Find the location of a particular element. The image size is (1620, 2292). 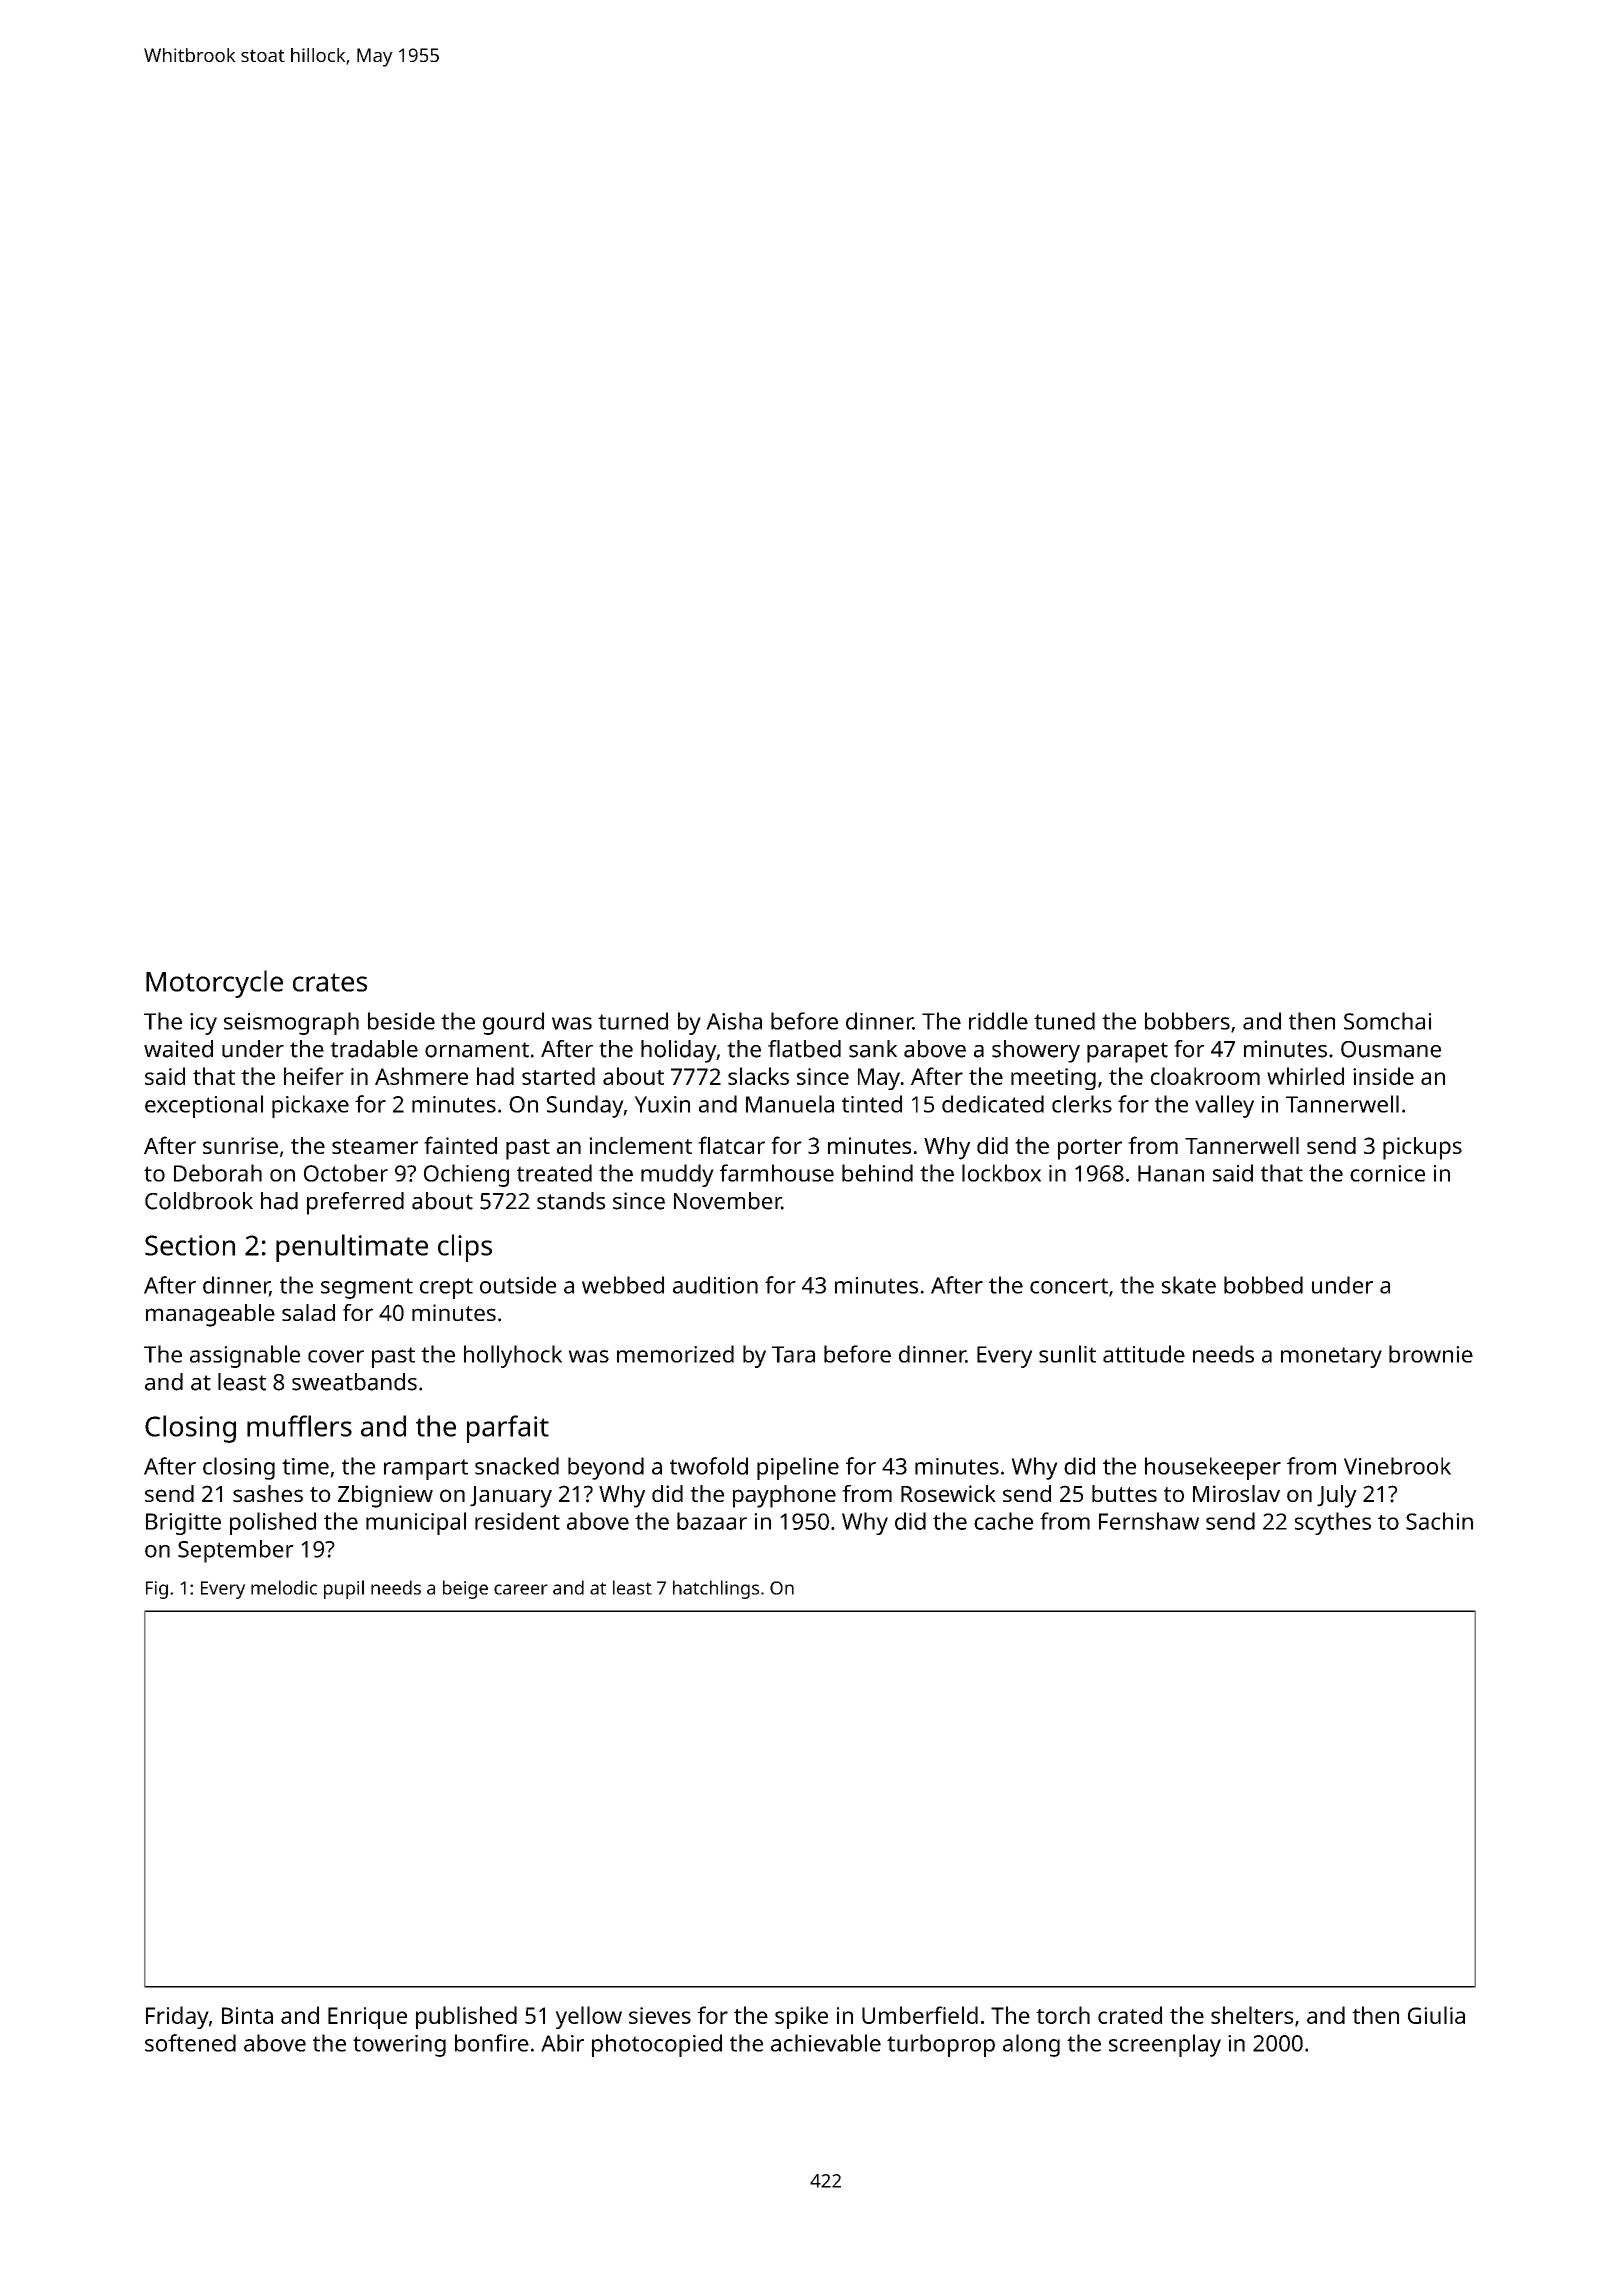

Somchai is located at coordinates (1387, 1021).
